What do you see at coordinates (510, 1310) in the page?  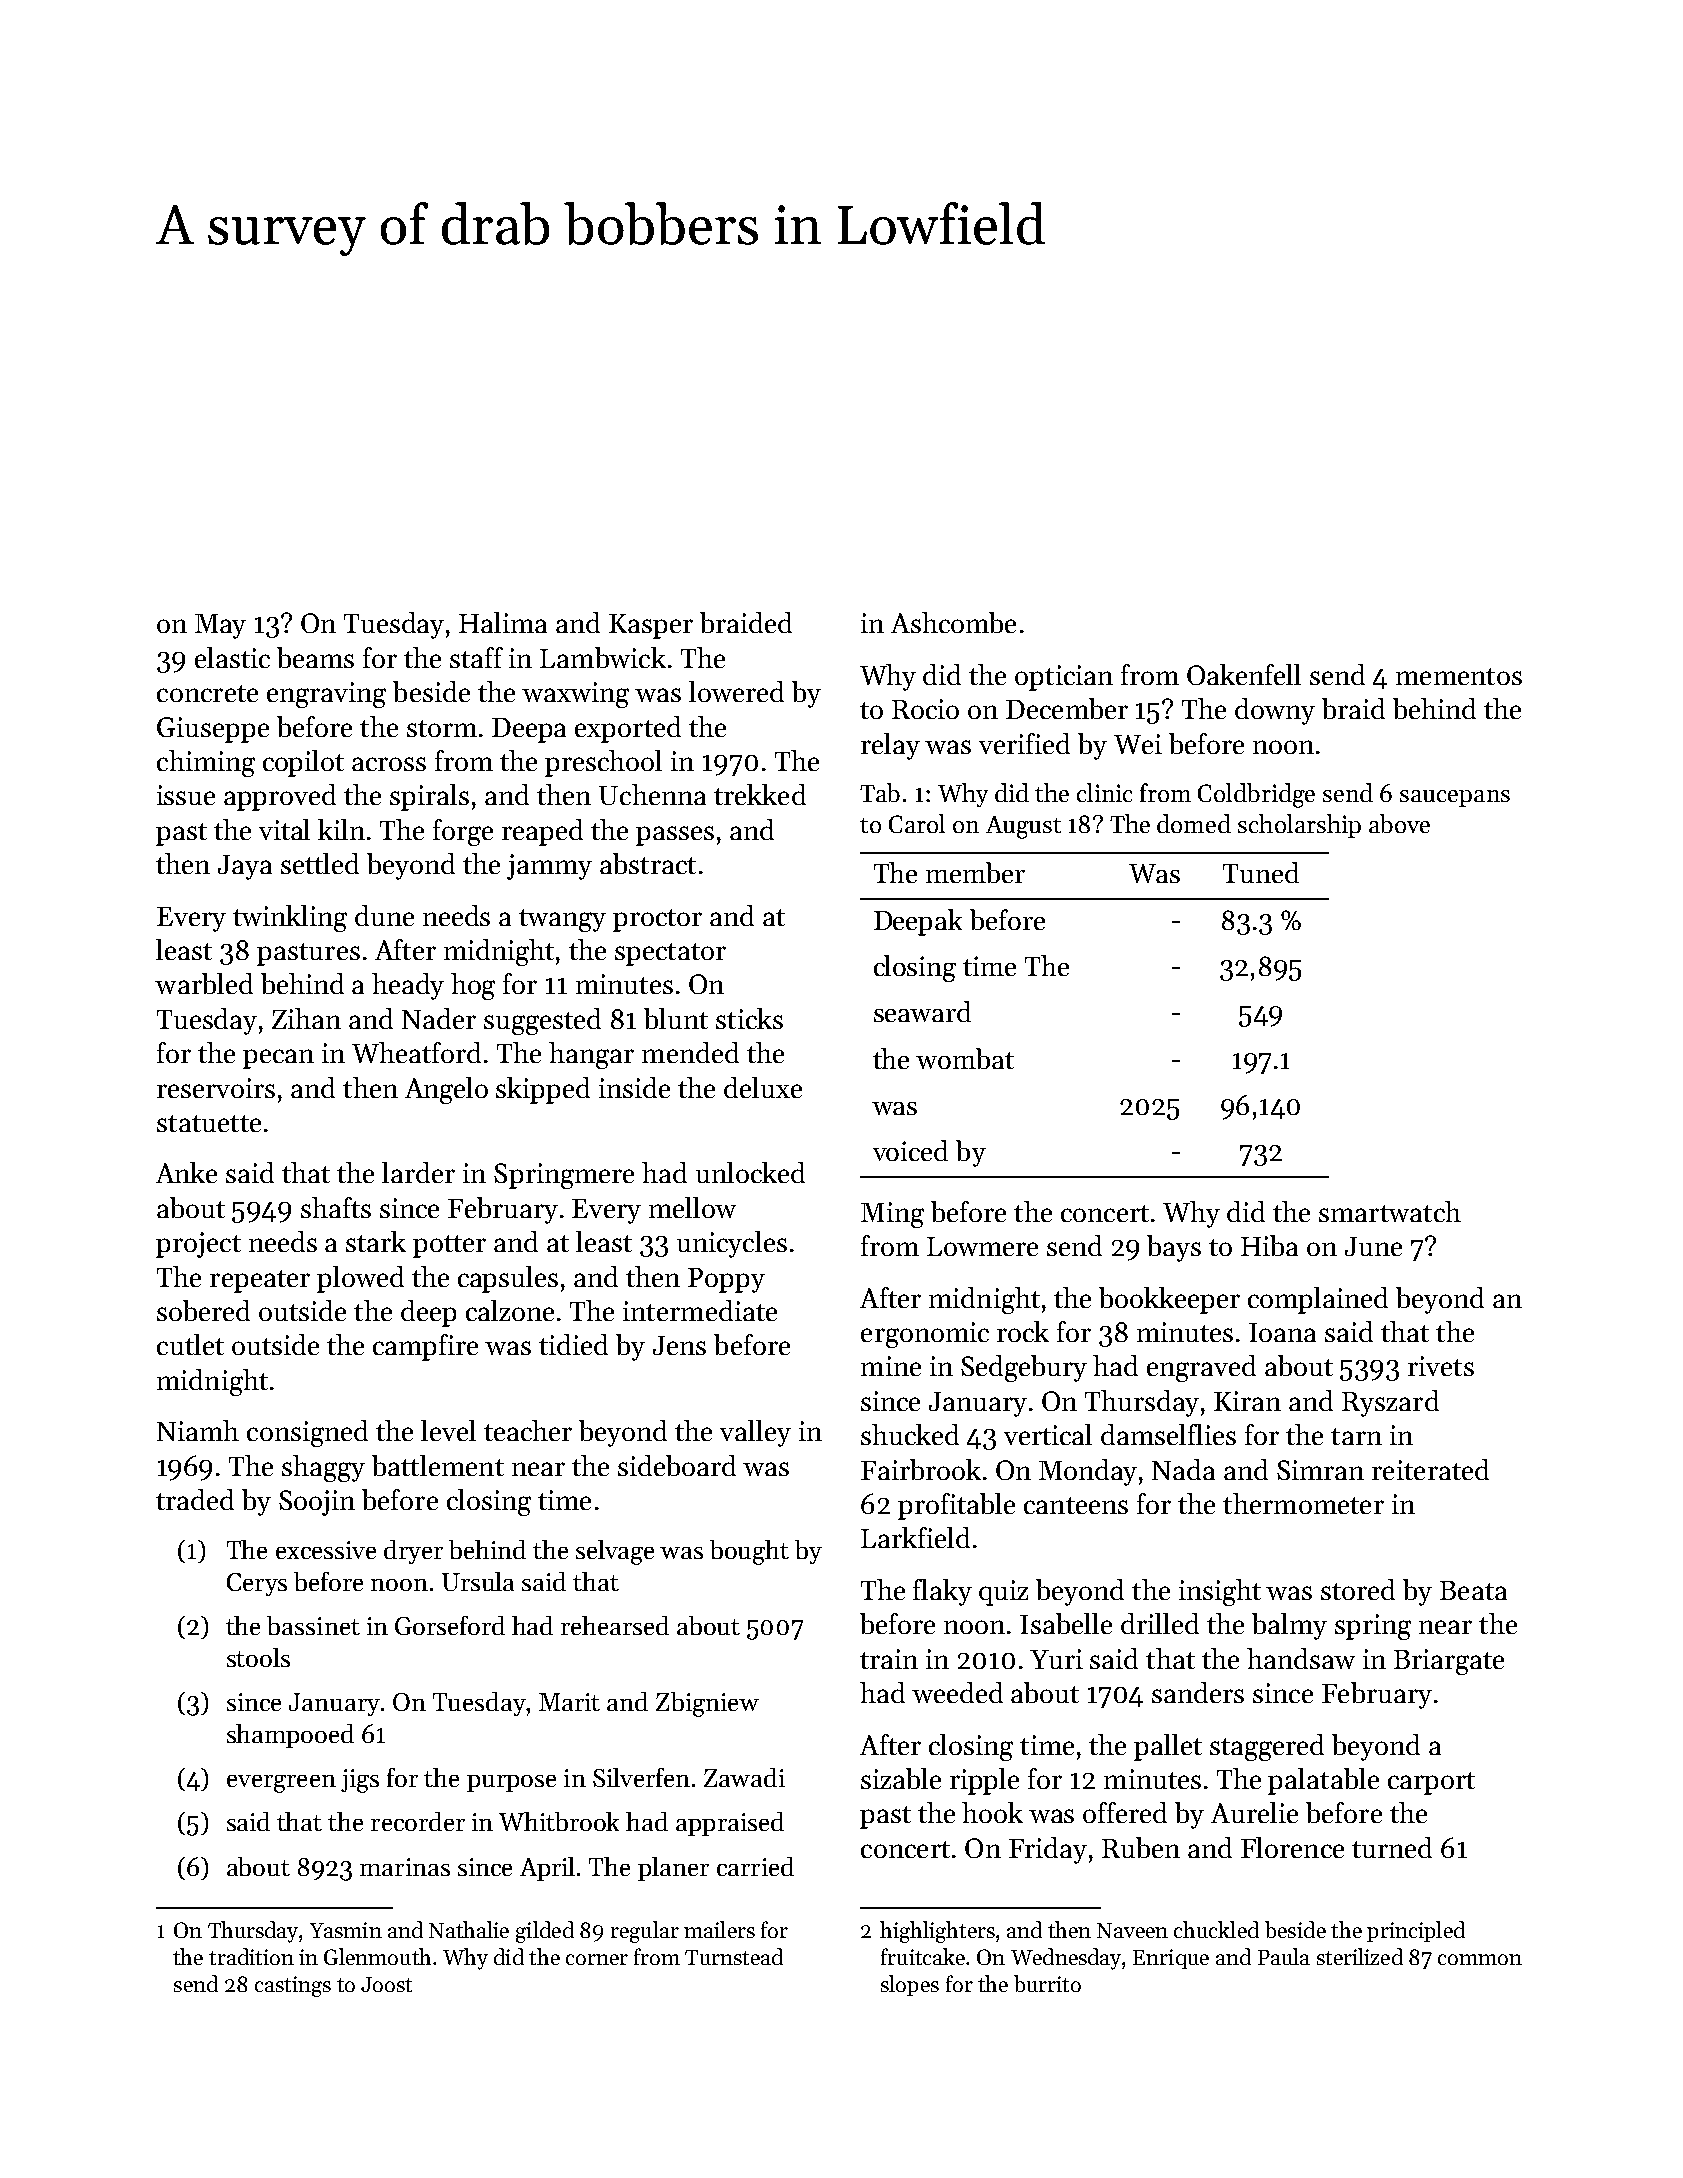 I see `calzone` at bounding box center [510, 1310].
